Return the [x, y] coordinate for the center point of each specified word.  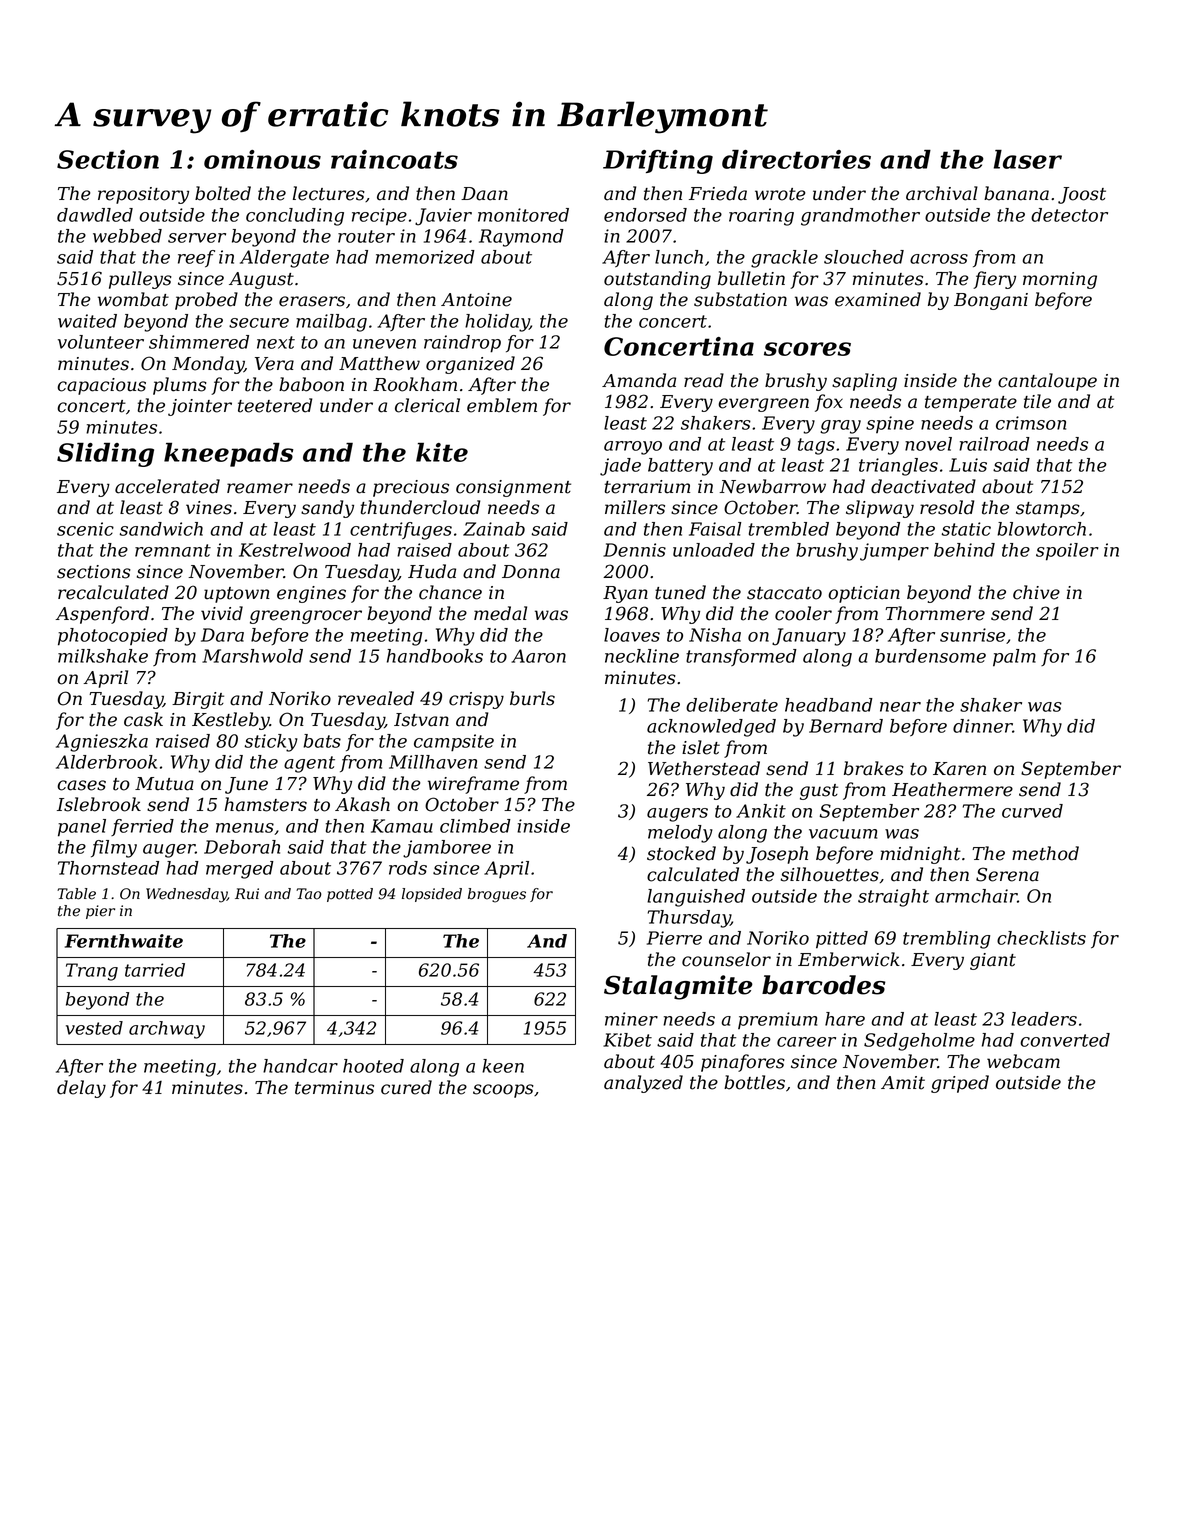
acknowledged [711, 728]
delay [81, 1089]
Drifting [658, 162]
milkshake [103, 656]
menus [245, 828]
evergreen [763, 405]
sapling [864, 382]
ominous [262, 159]
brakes [874, 768]
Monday [208, 365]
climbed [475, 826]
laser [1028, 159]
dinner [983, 726]
